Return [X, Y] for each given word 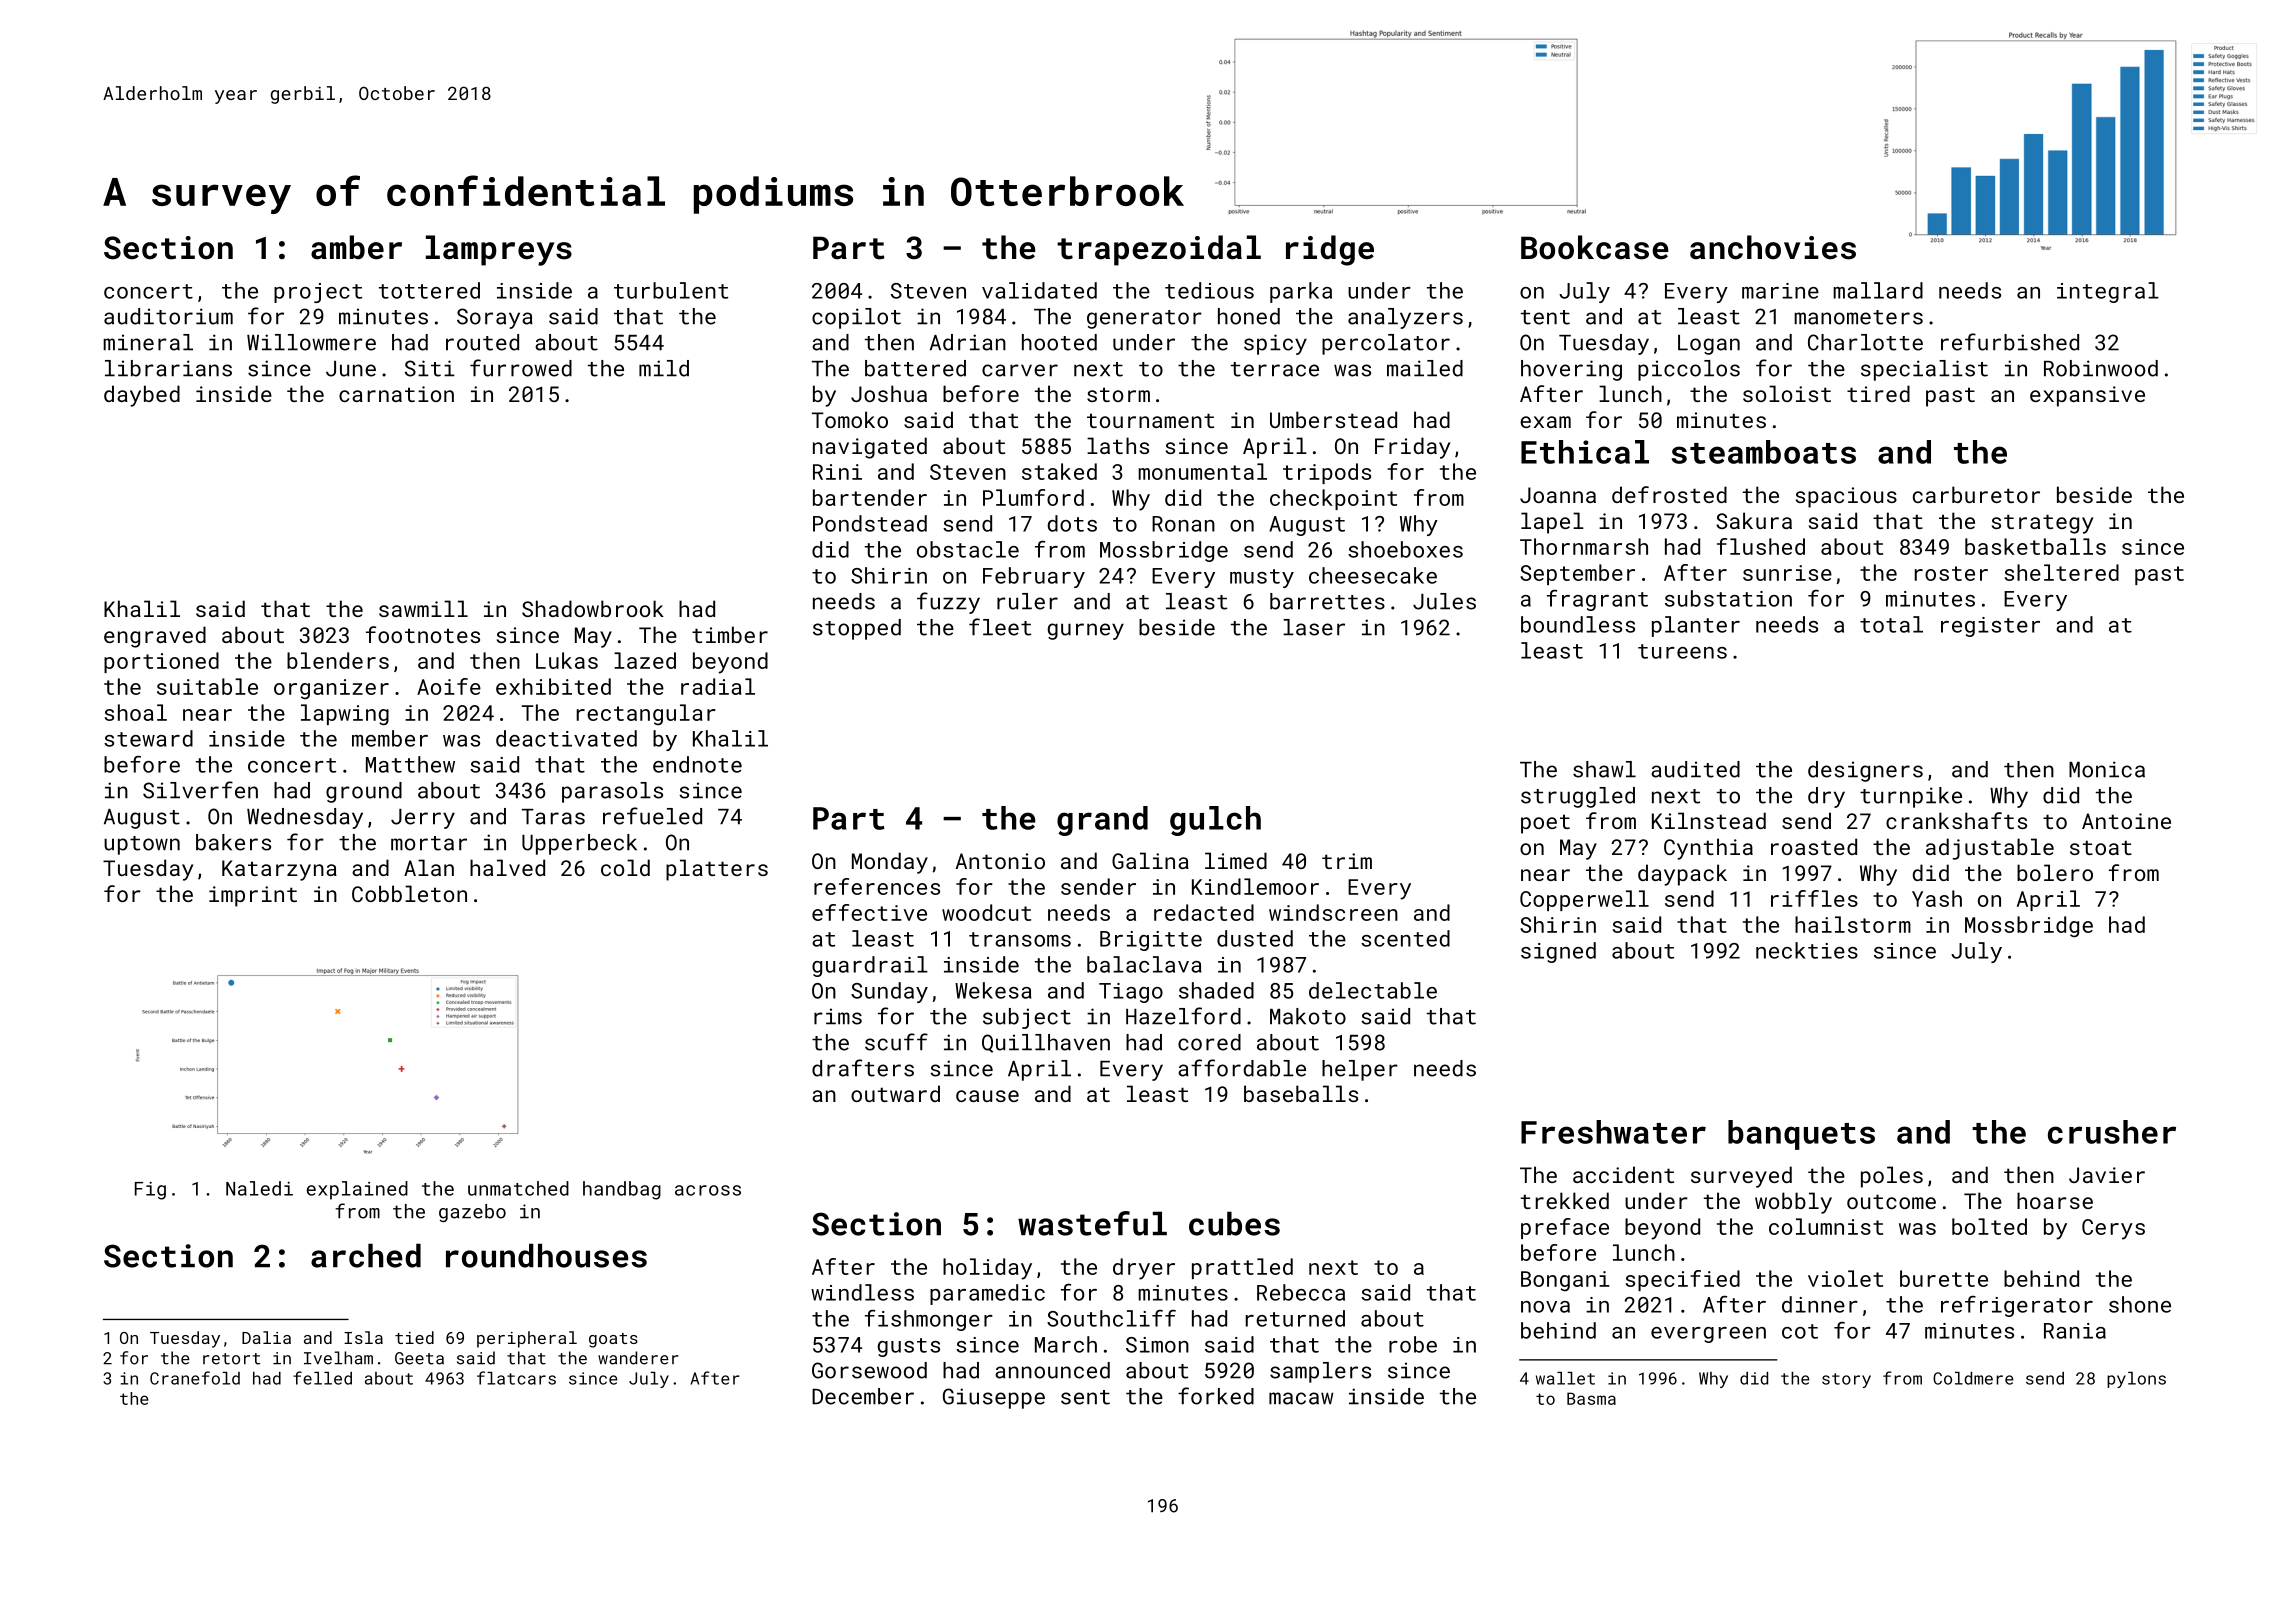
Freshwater [1613, 1132]
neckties [1807, 950]
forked [1216, 1396]
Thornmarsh [1584, 546]
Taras [553, 817]
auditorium [168, 316]
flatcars [516, 1378]
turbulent [671, 290]
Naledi [259, 1188]
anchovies [1773, 247]
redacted [1204, 912]
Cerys [2113, 1229]
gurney [1085, 631]
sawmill [423, 608]
